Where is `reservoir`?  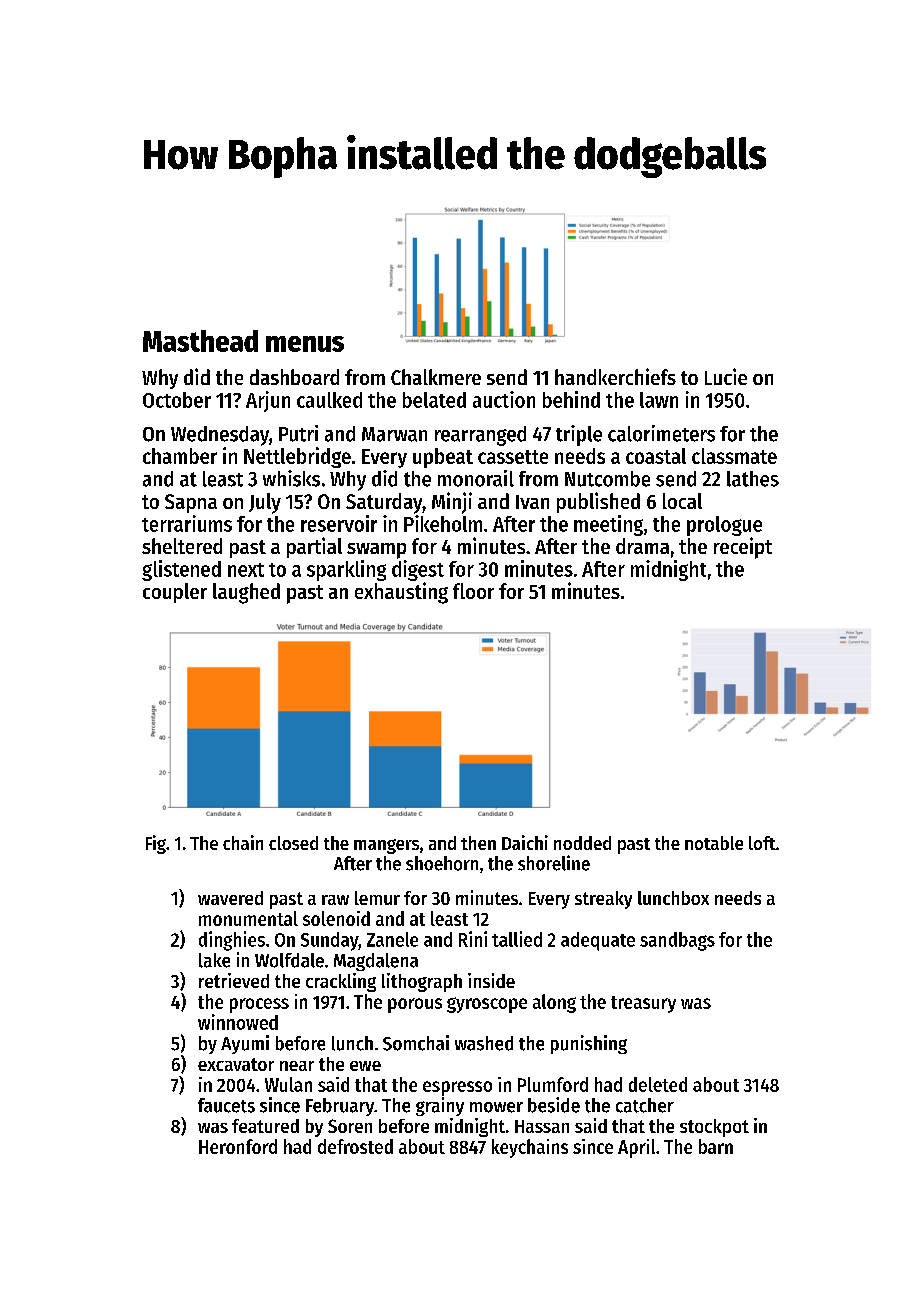
reservoir is located at coordinates (339, 523).
